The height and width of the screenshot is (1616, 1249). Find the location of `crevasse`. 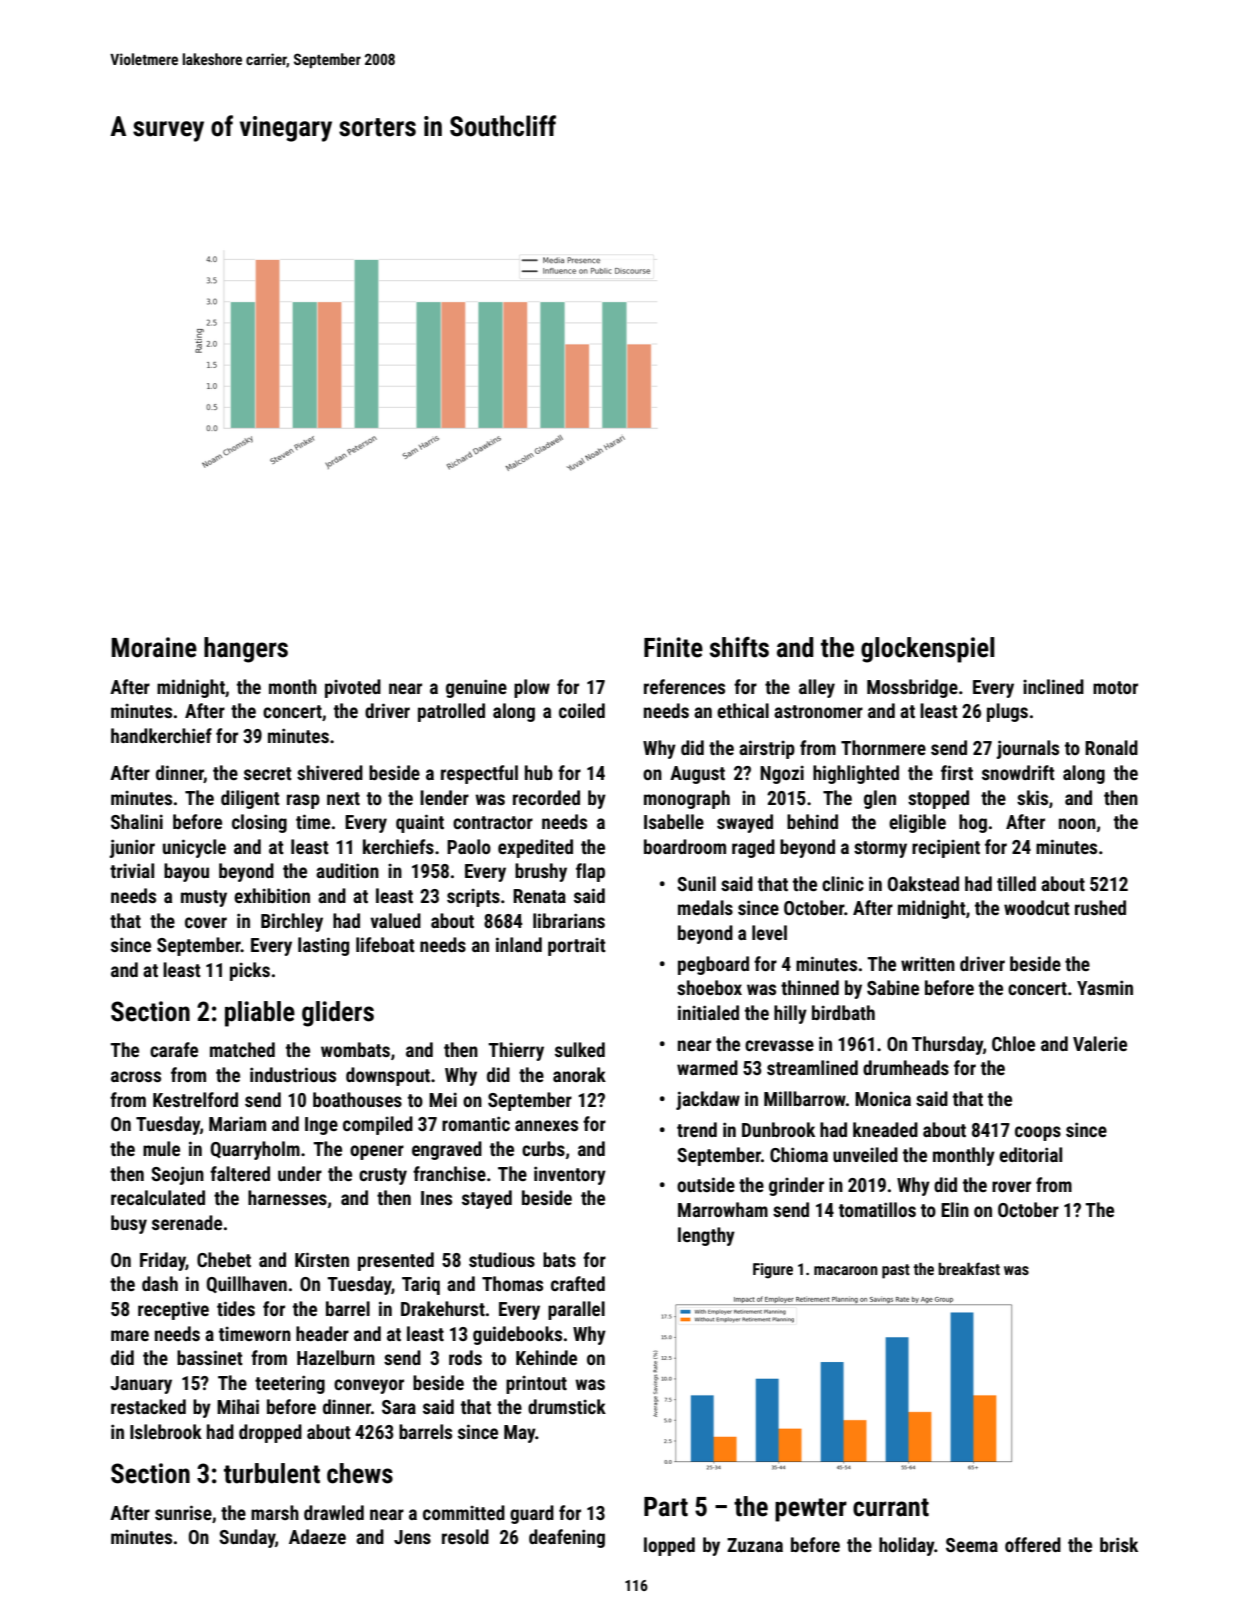

crevasse is located at coordinates (779, 1045).
